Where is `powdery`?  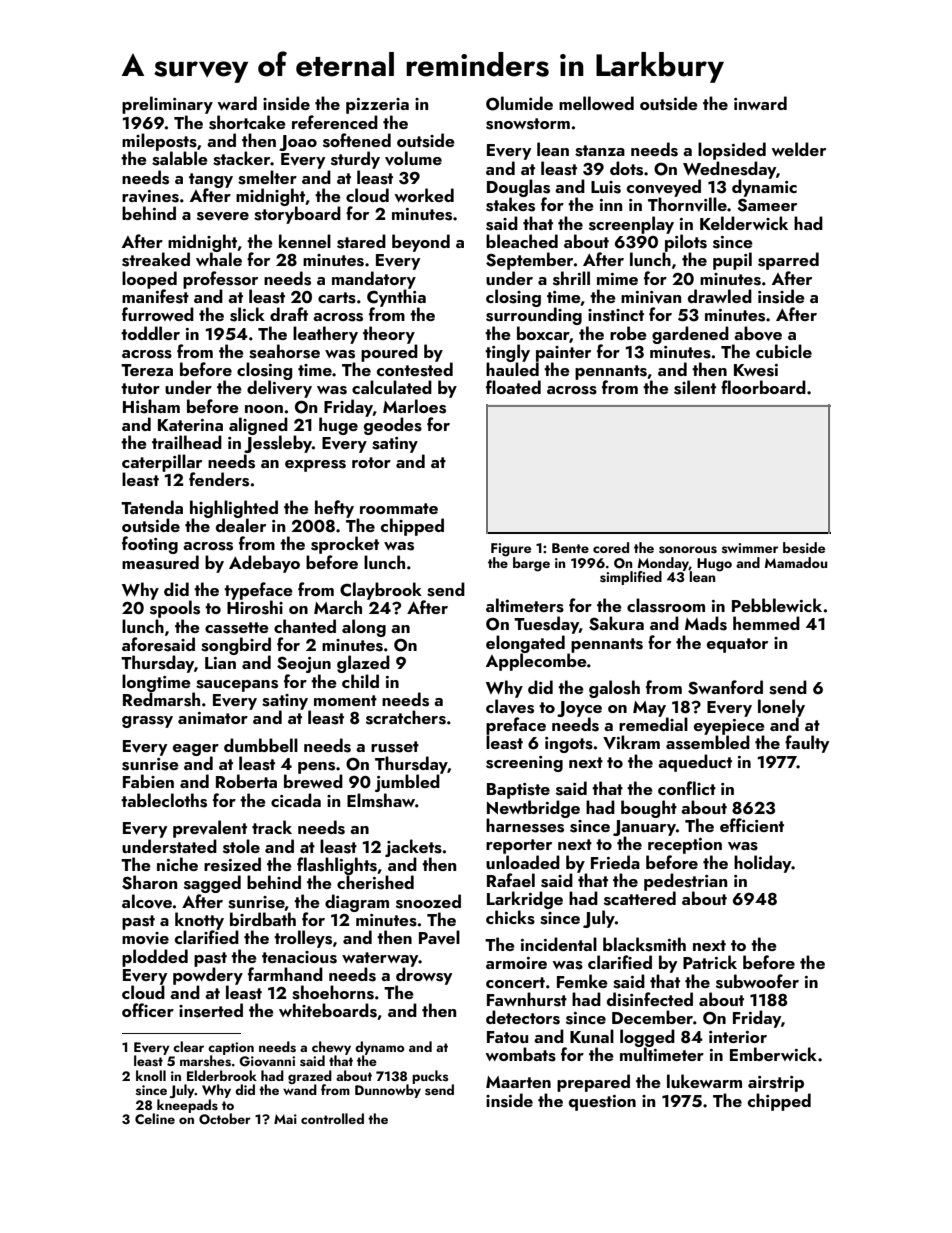 powdery is located at coordinates (208, 976).
